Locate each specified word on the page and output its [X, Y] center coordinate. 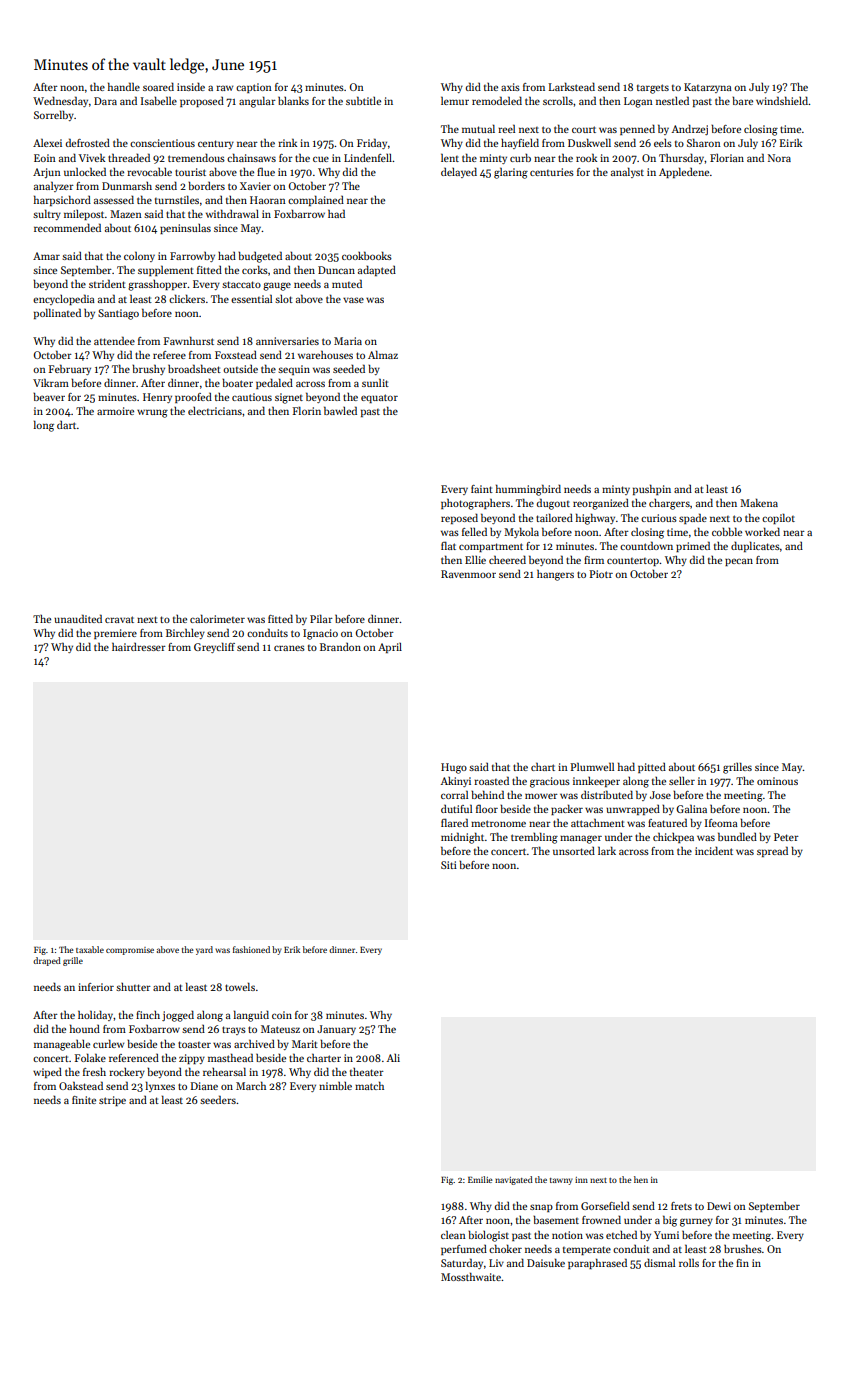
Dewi [719, 1206]
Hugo [454, 768]
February [70, 369]
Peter [786, 837]
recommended [67, 227]
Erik [292, 949]
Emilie [480, 1179]
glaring [511, 173]
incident [714, 850]
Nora [779, 158]
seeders [218, 1099]
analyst [627, 172]
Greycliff [214, 647]
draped [47, 961]
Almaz [383, 354]
